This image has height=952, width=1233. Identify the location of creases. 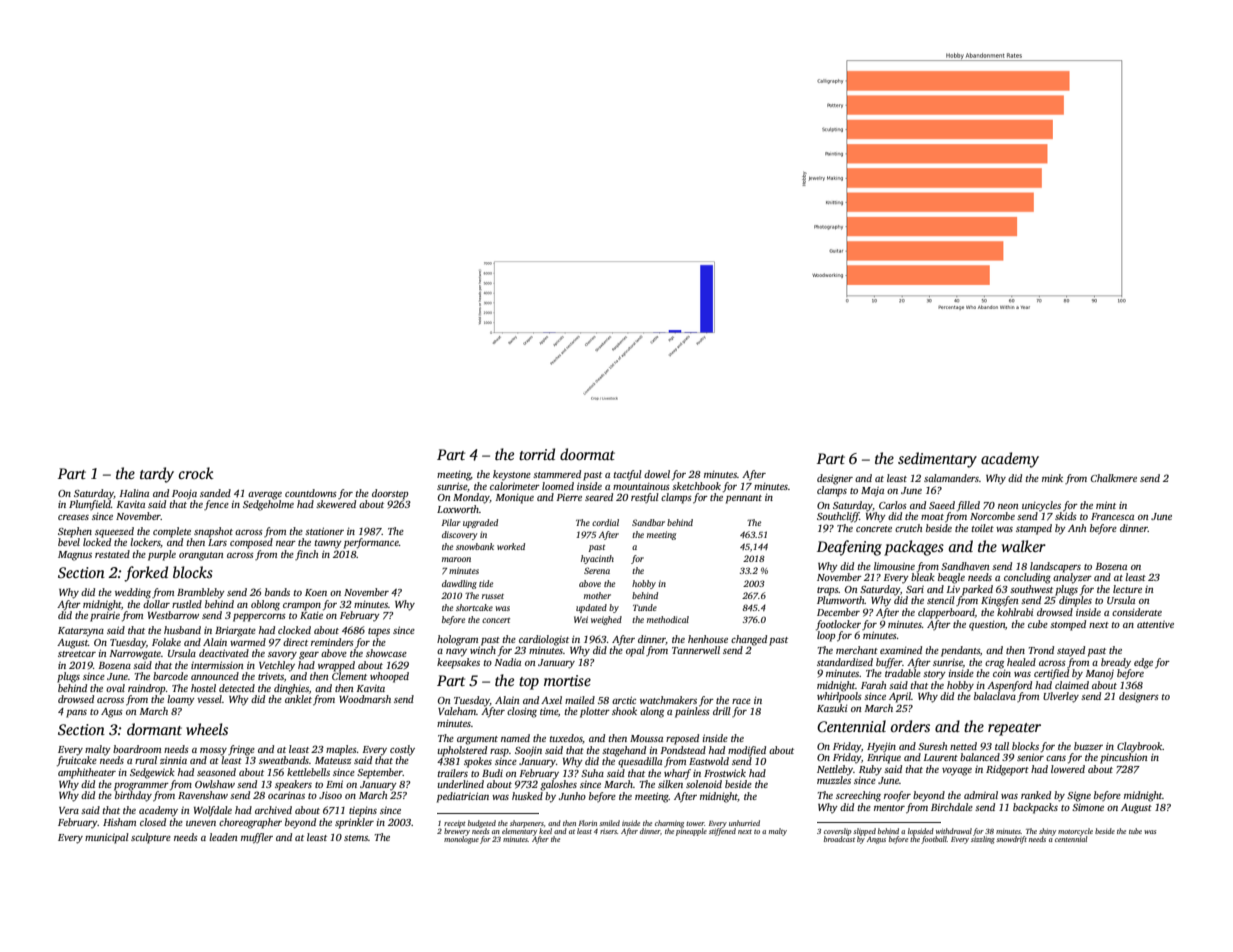
(73, 517).
